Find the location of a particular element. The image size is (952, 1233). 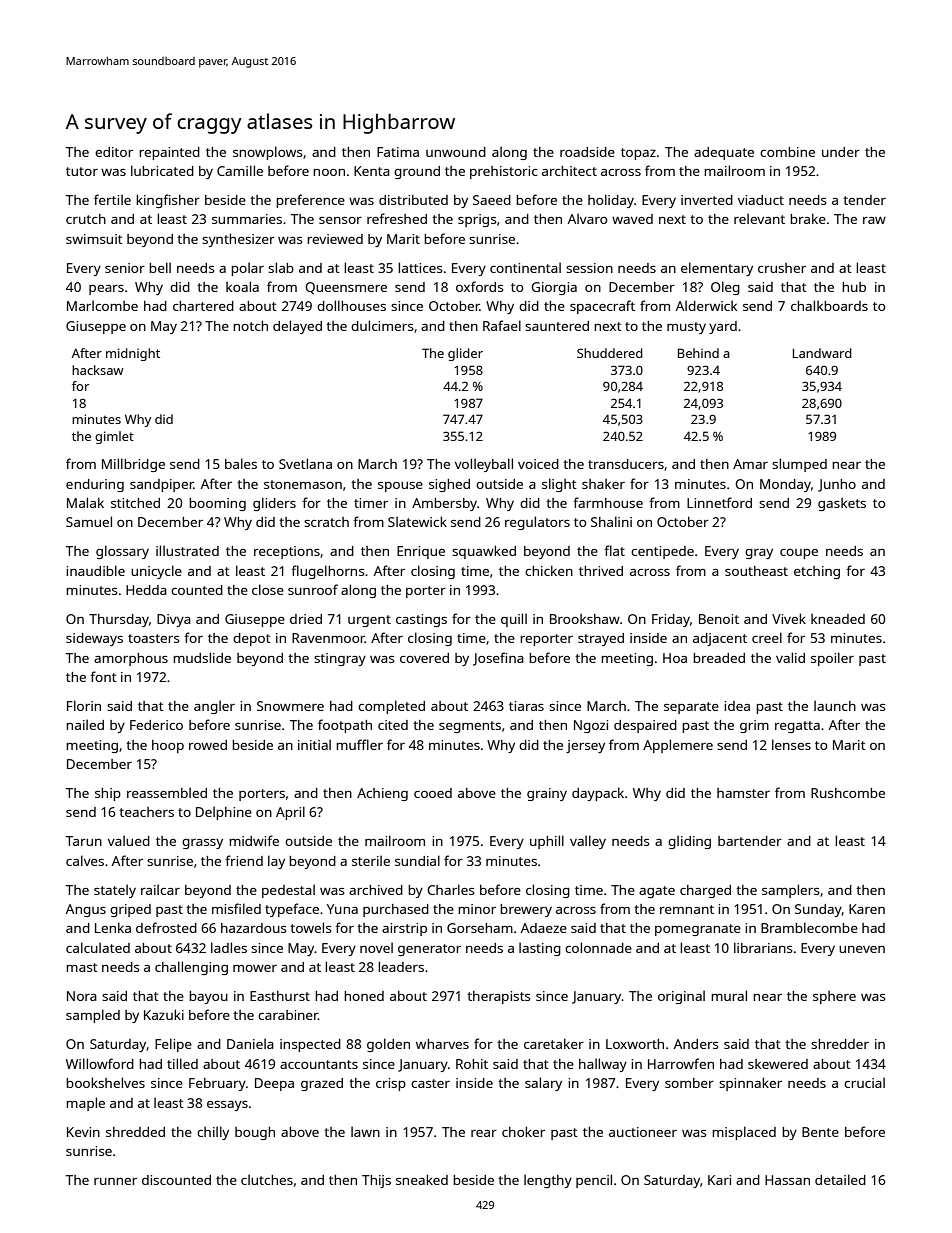

Loxworth is located at coordinates (635, 1044).
